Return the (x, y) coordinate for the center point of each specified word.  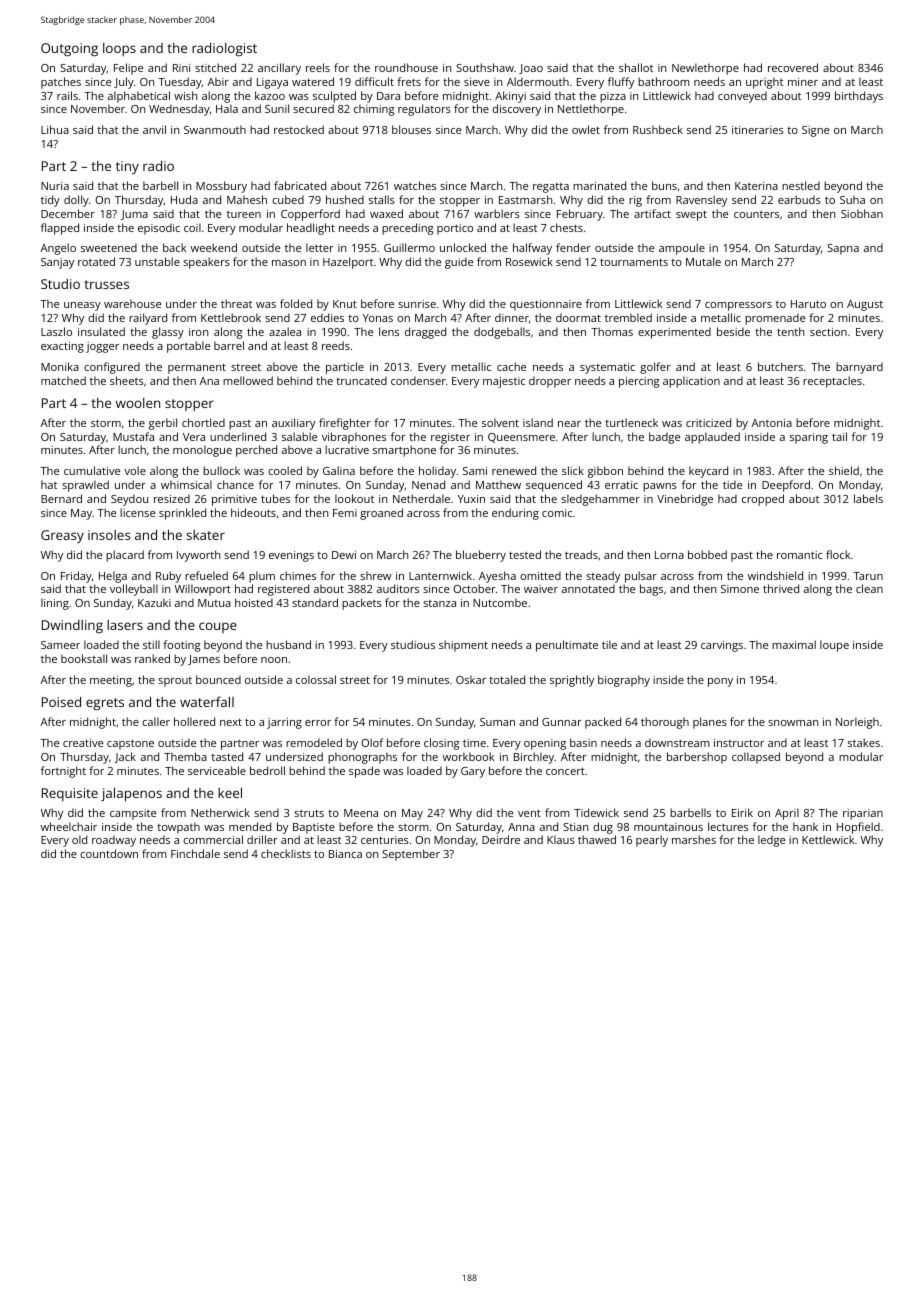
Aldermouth (538, 81)
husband (288, 644)
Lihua (55, 129)
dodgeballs (502, 333)
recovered (793, 67)
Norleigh (857, 723)
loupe (834, 646)
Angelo (58, 249)
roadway (114, 841)
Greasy (62, 536)
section (828, 332)
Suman (497, 722)
